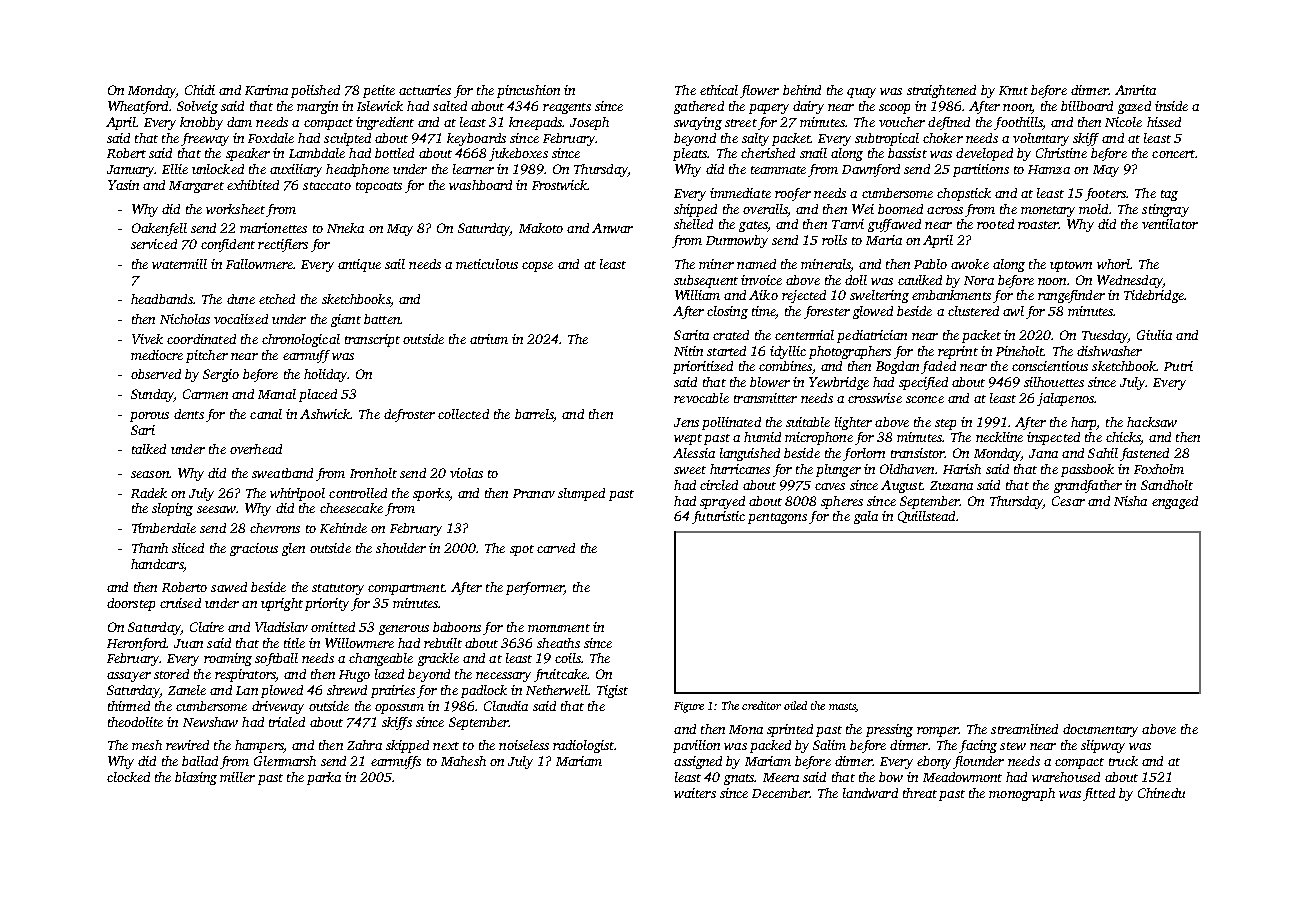 The image size is (1308, 924). I want to click on title, so click(294, 643).
